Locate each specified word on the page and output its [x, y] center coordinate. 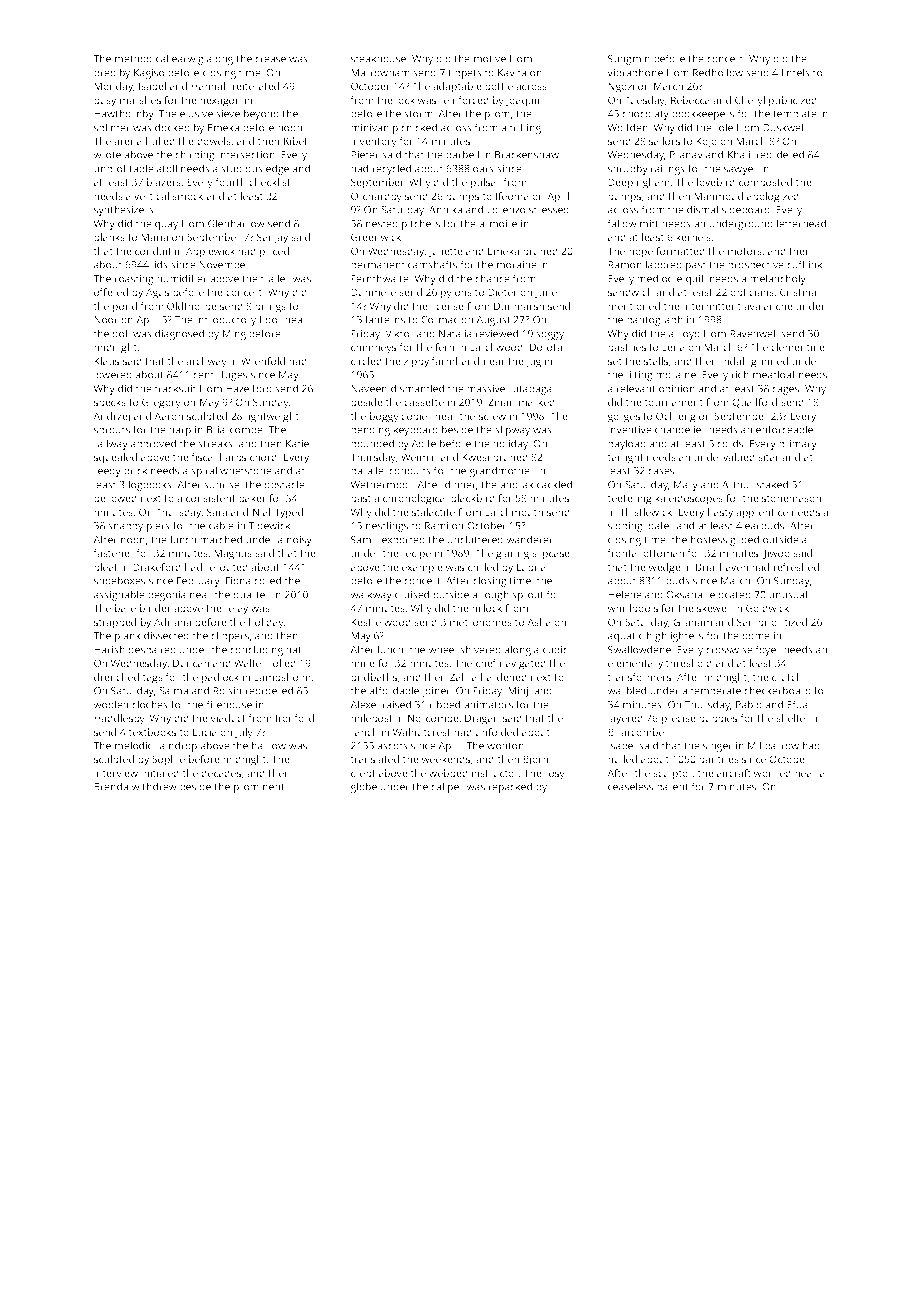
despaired [152, 650]
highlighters [675, 636]
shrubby [628, 169]
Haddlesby [119, 719]
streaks [215, 443]
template [795, 114]
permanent [378, 266]
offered [111, 292]
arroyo [684, 336]
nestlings [387, 526]
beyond [261, 114]
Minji [519, 692]
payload [627, 444]
